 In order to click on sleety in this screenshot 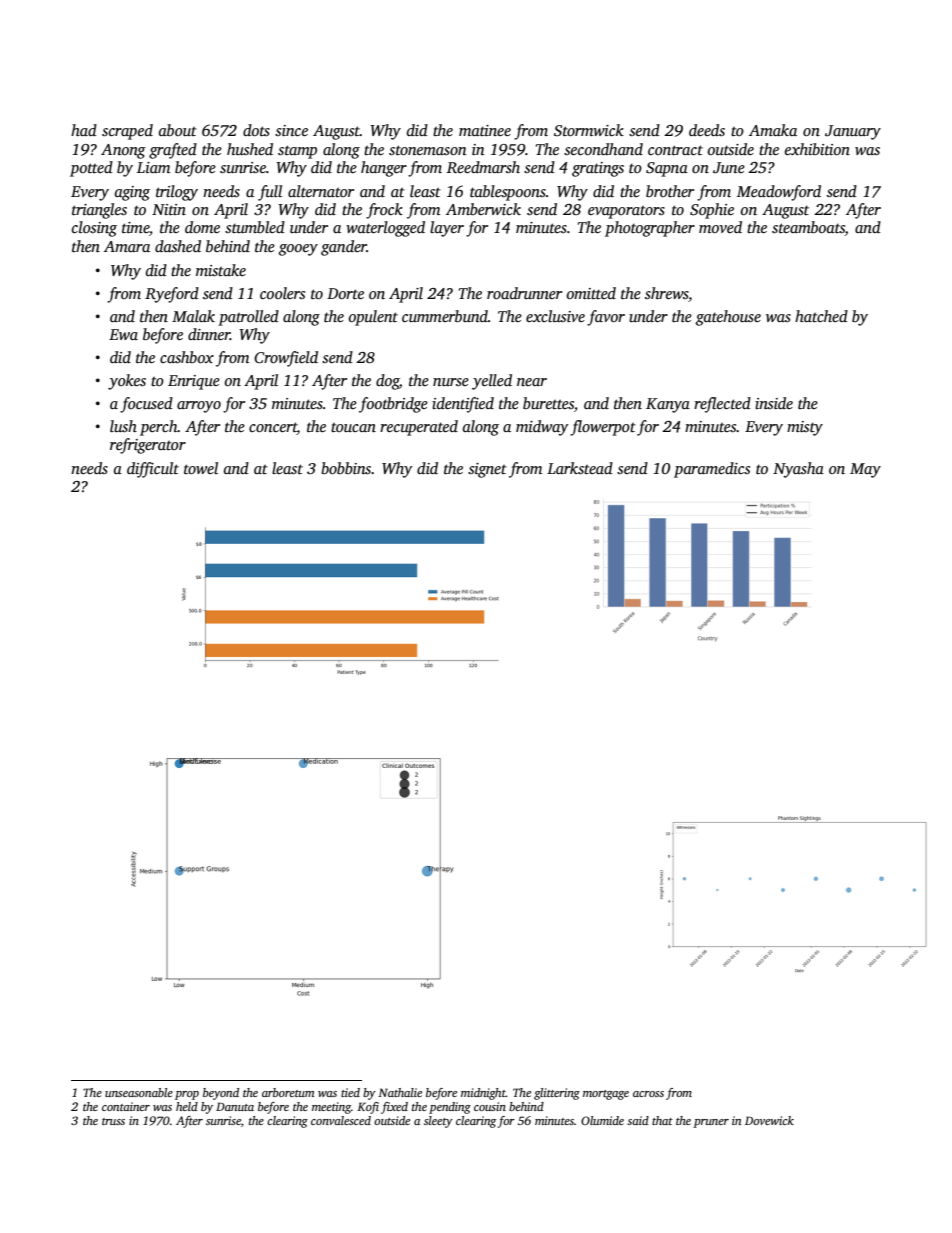, I will do `click(438, 1122)`.
